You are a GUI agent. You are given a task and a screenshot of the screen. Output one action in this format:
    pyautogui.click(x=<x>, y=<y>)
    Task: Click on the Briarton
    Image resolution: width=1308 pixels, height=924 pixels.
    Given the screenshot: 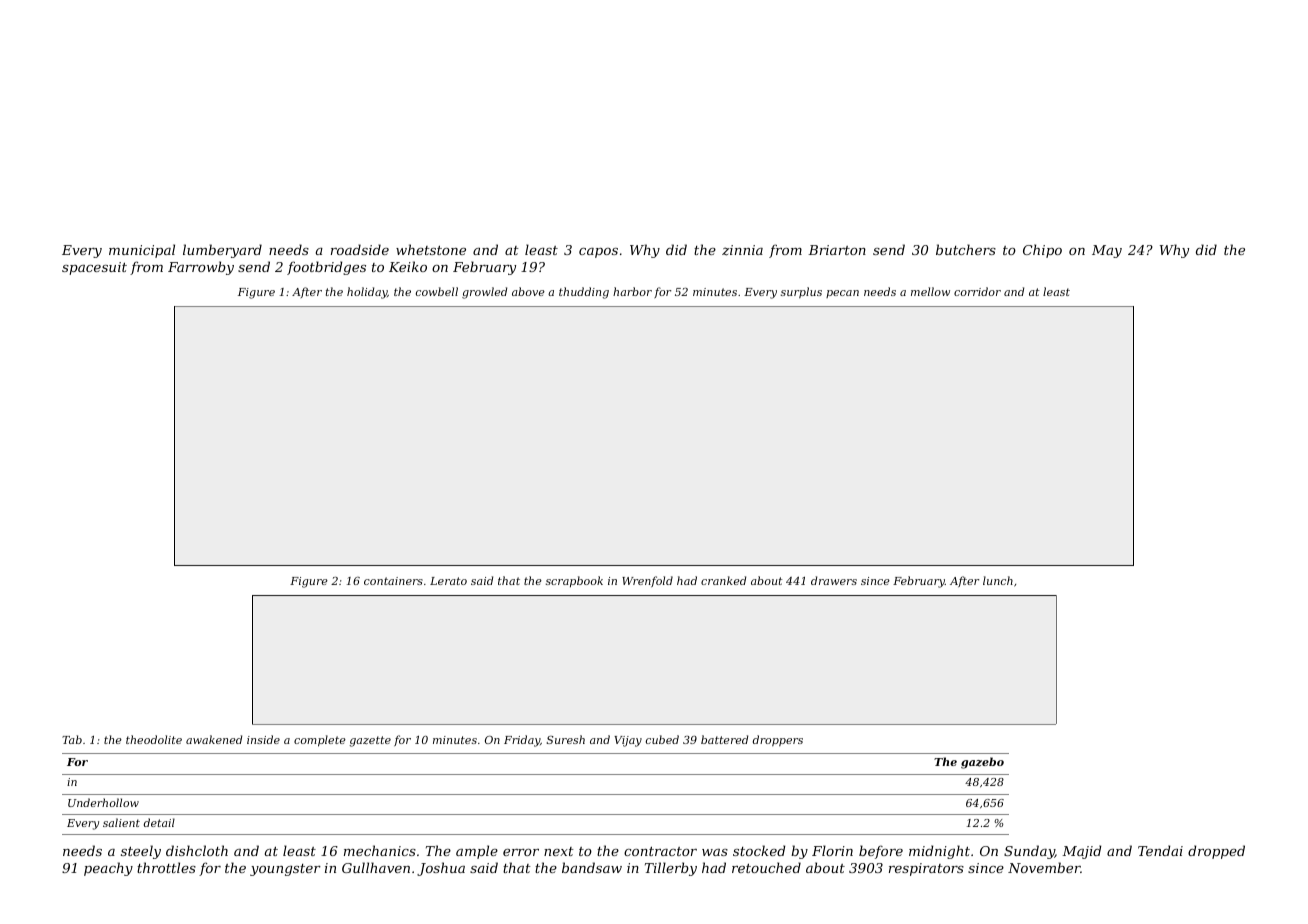 What is the action you would take?
    pyautogui.click(x=837, y=250)
